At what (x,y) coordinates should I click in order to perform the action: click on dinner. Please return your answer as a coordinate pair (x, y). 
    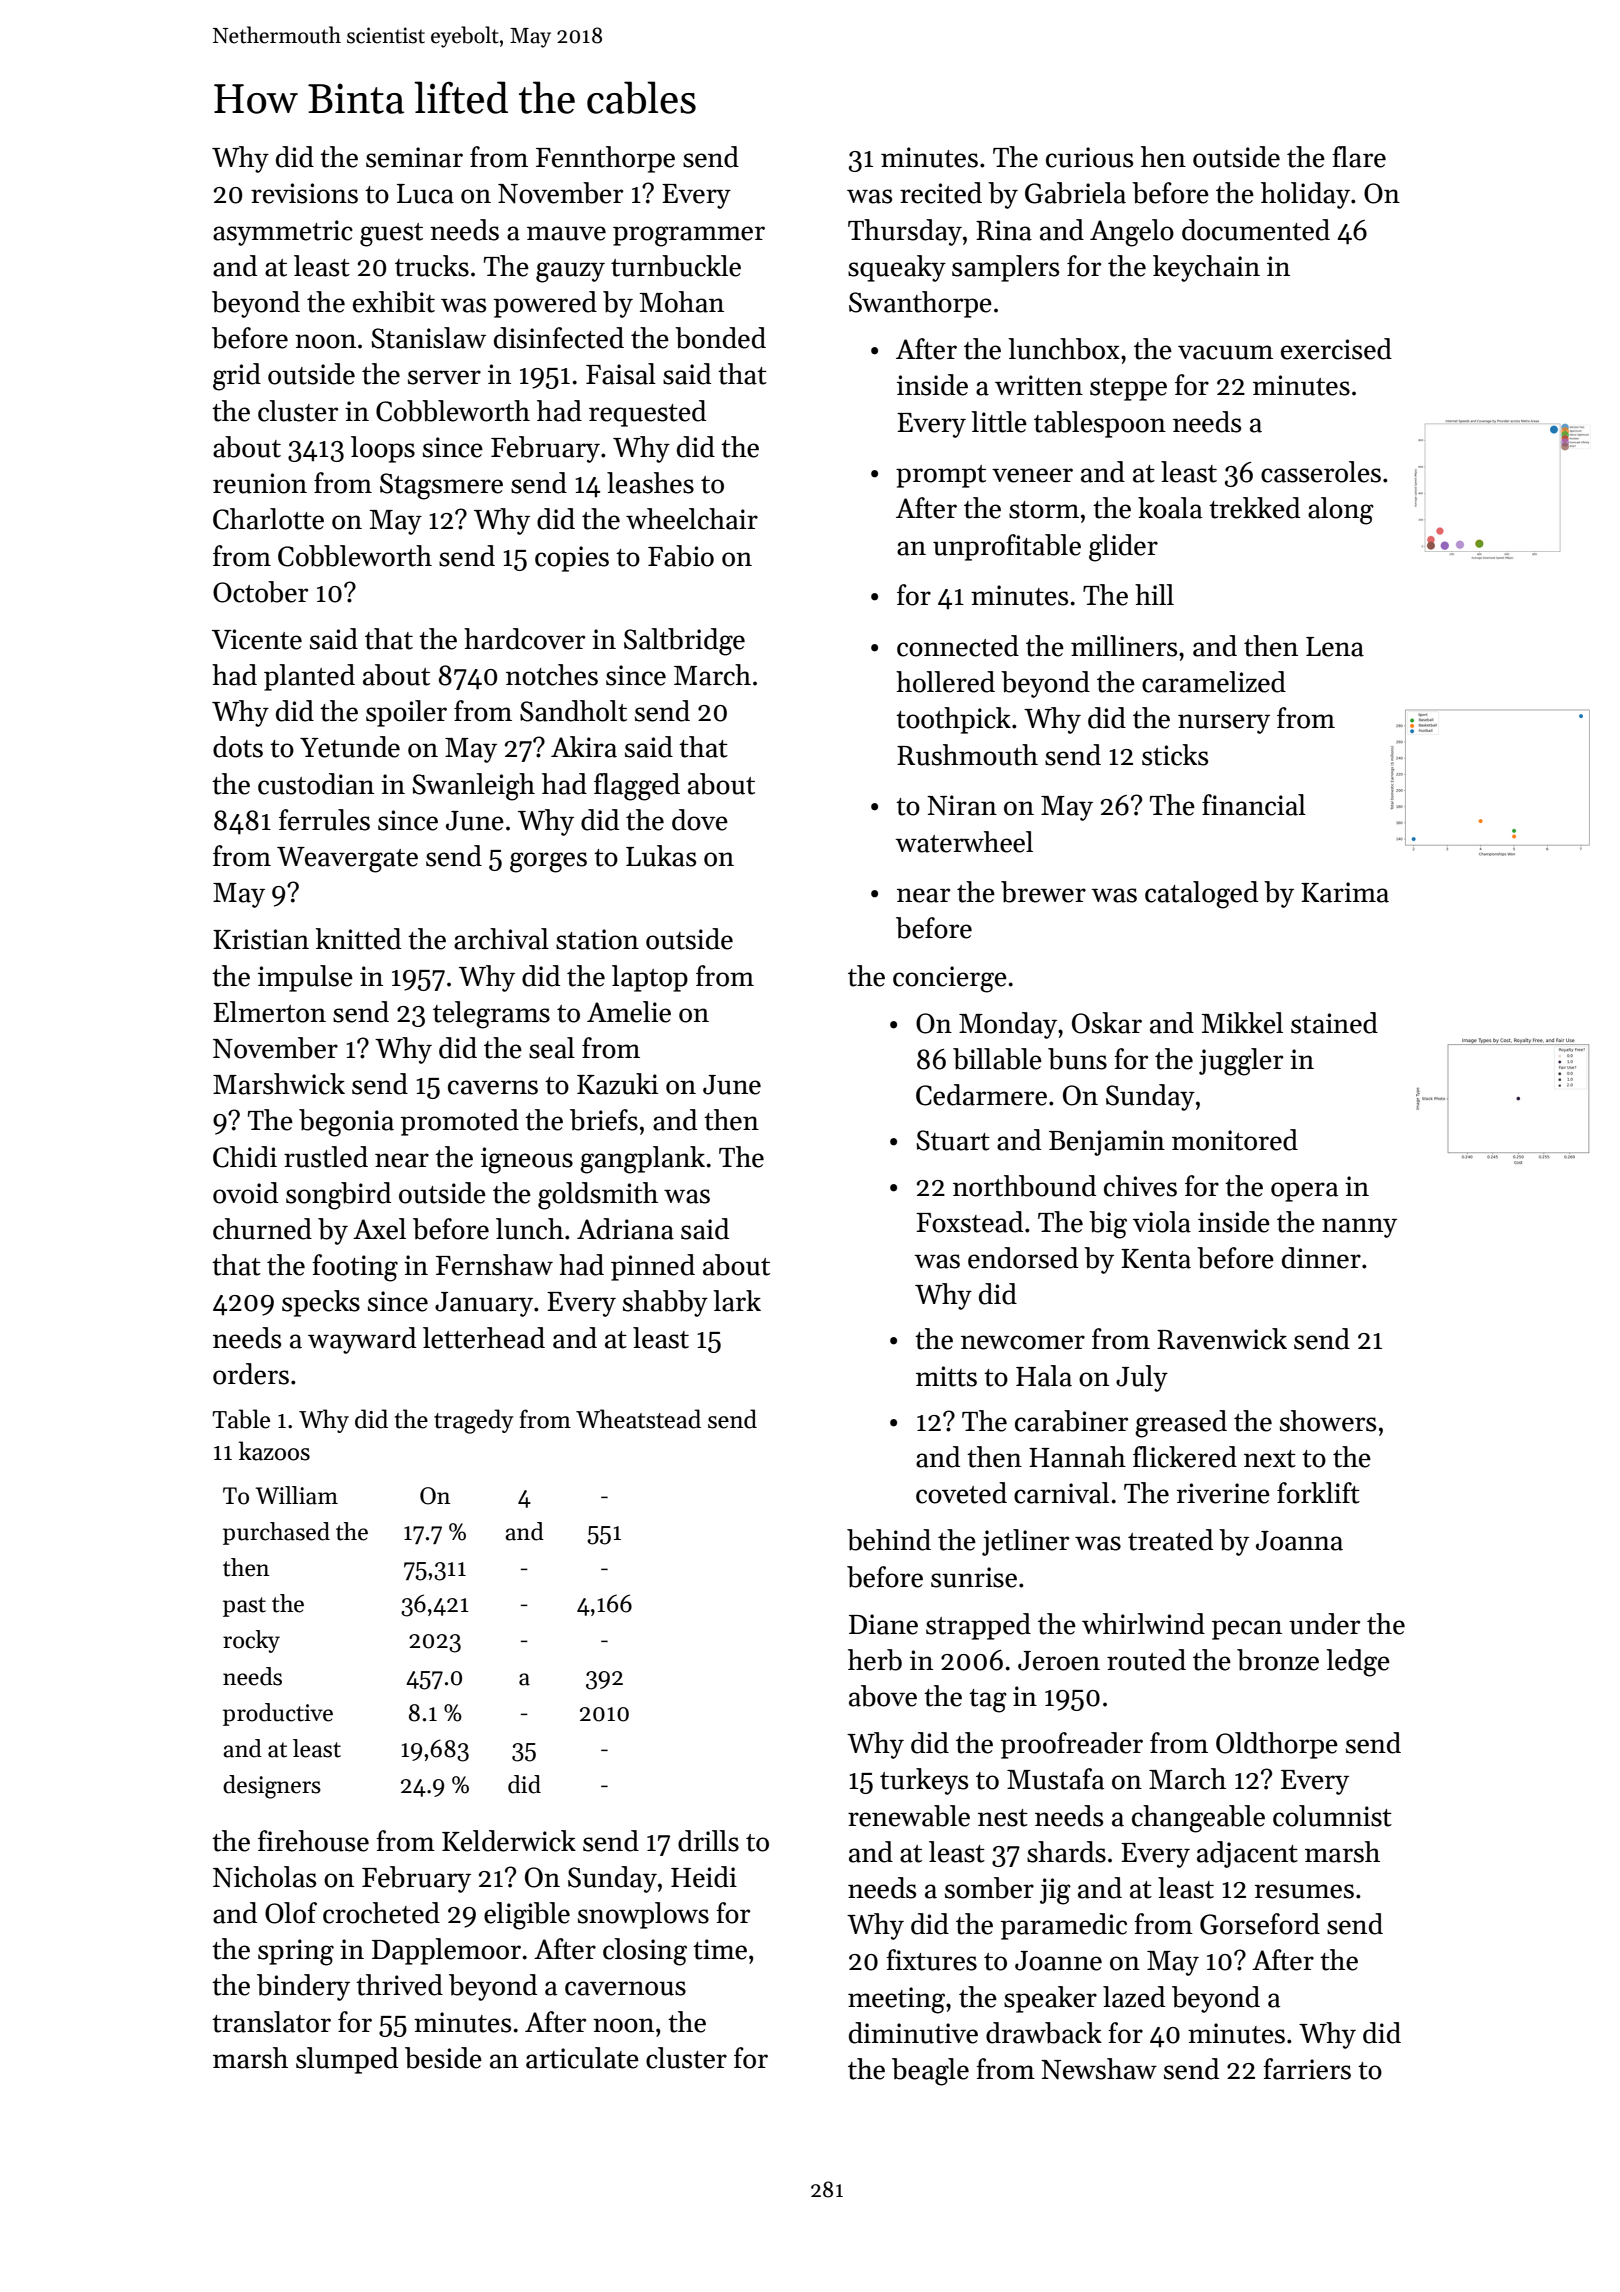
    Looking at the image, I should click on (1321, 1258).
